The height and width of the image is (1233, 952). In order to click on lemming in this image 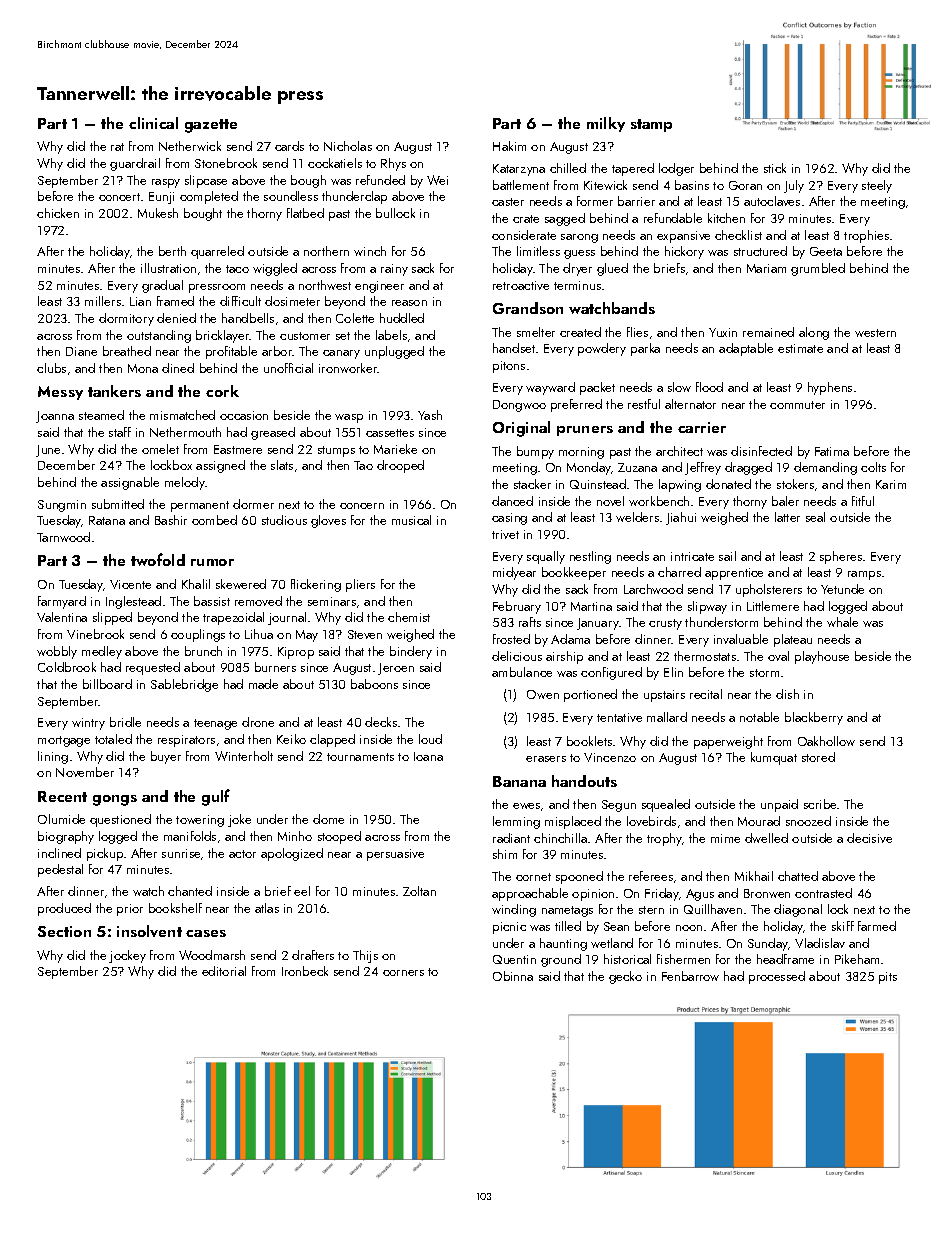, I will do `click(516, 822)`.
